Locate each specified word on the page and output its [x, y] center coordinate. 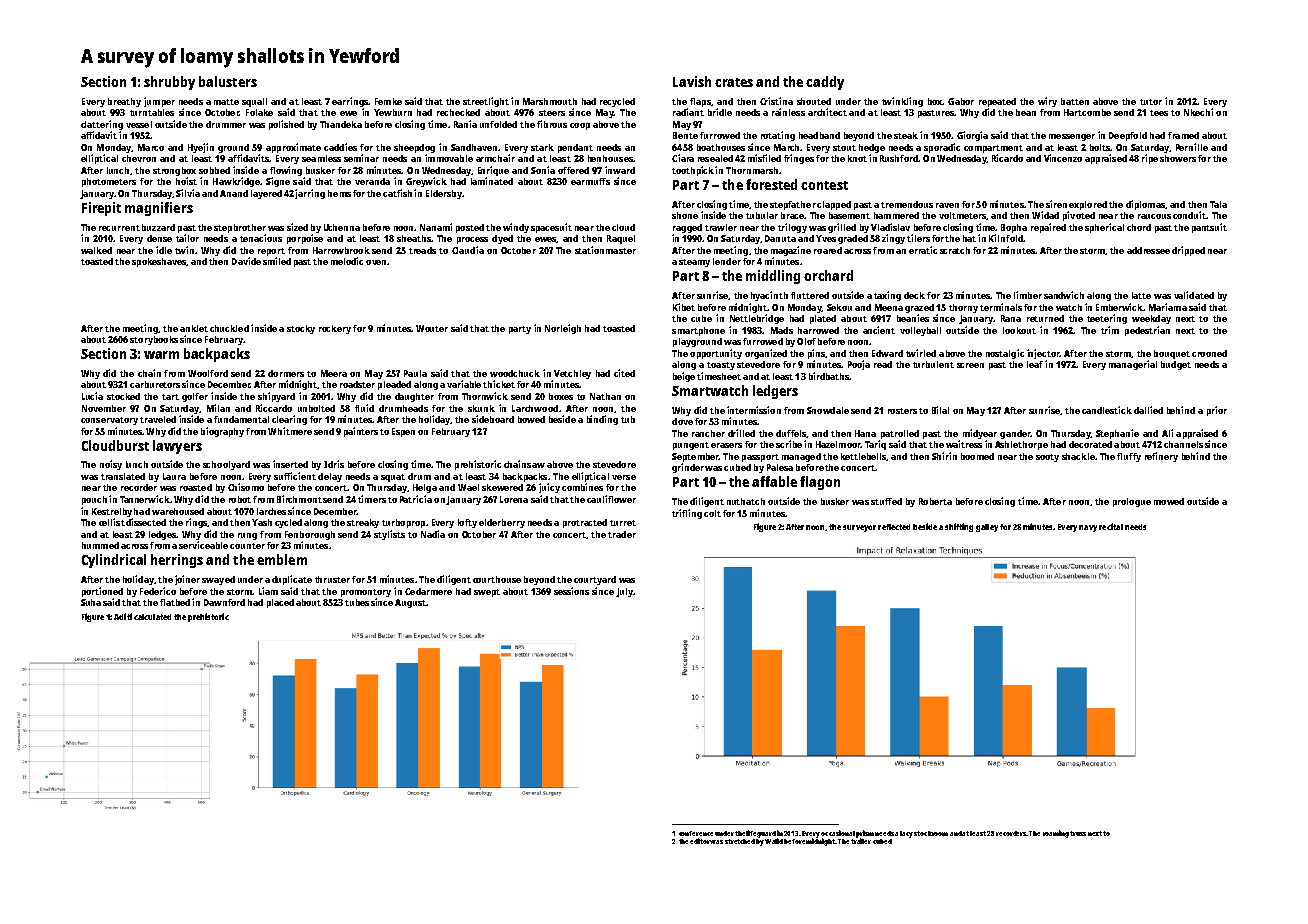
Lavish [692, 81]
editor [700, 841]
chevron [139, 158]
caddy [825, 83]
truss [1078, 833]
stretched [740, 841]
